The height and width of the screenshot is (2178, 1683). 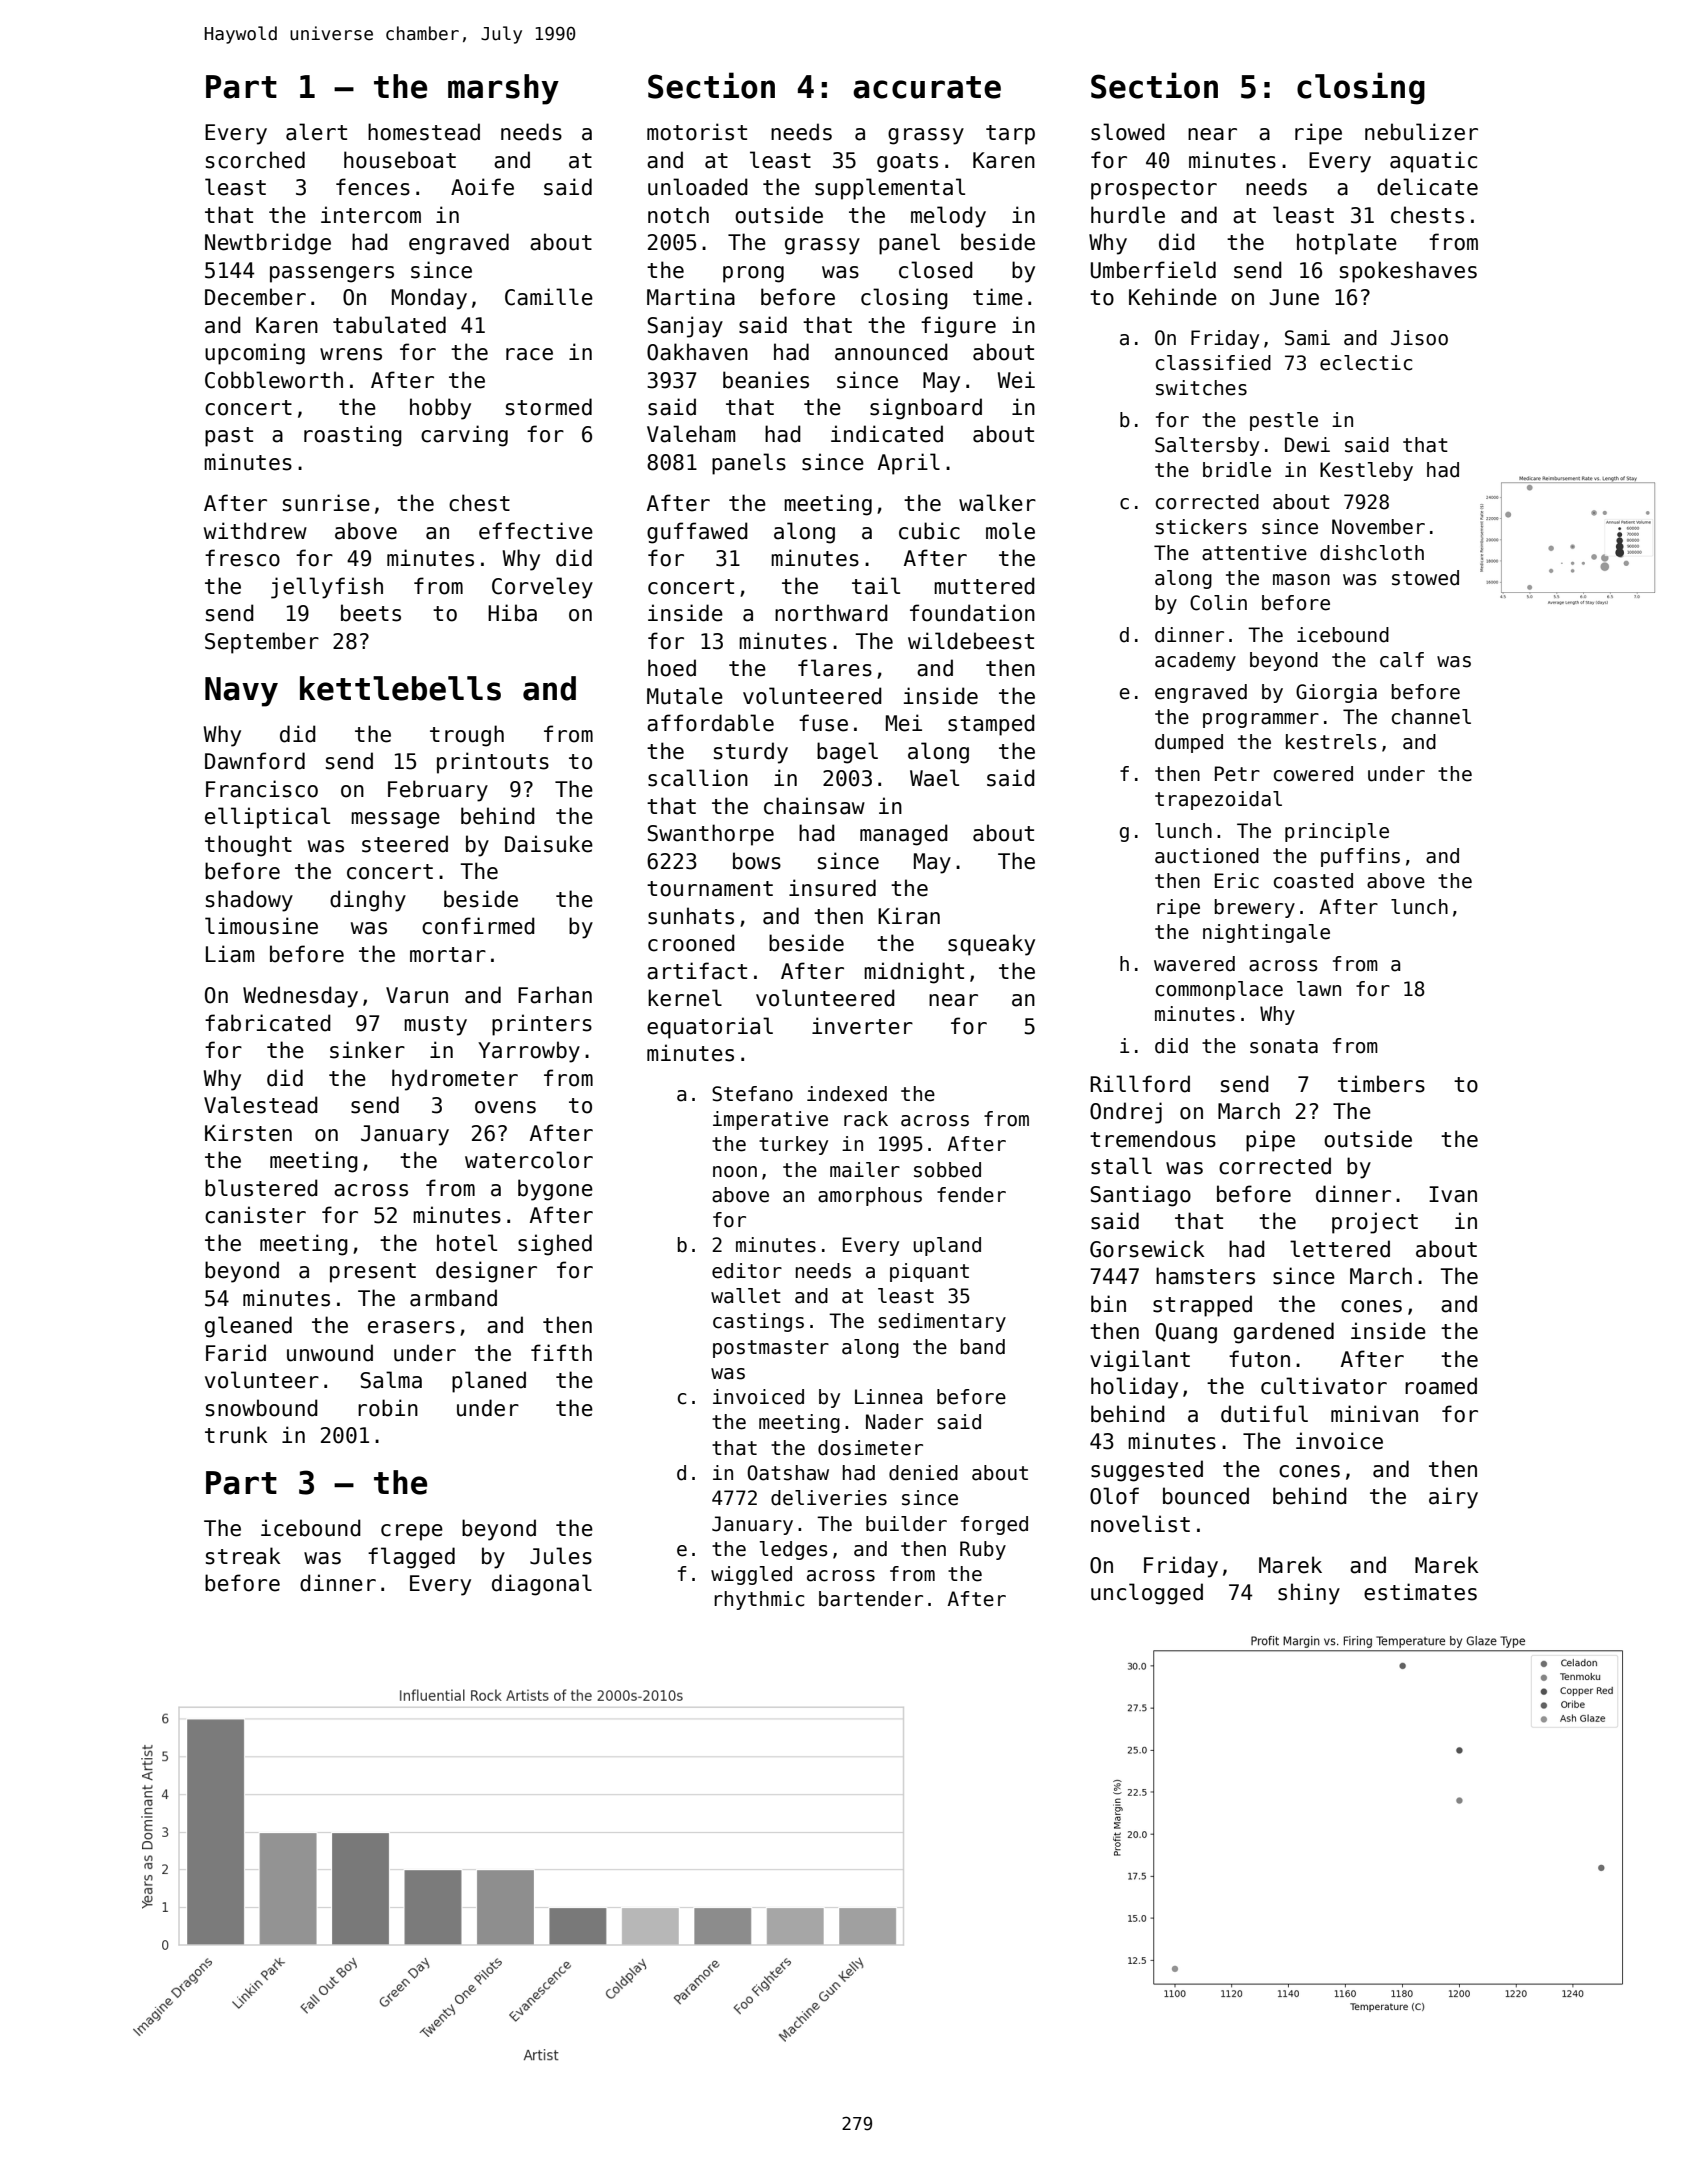 I want to click on trunk, so click(x=236, y=1435).
